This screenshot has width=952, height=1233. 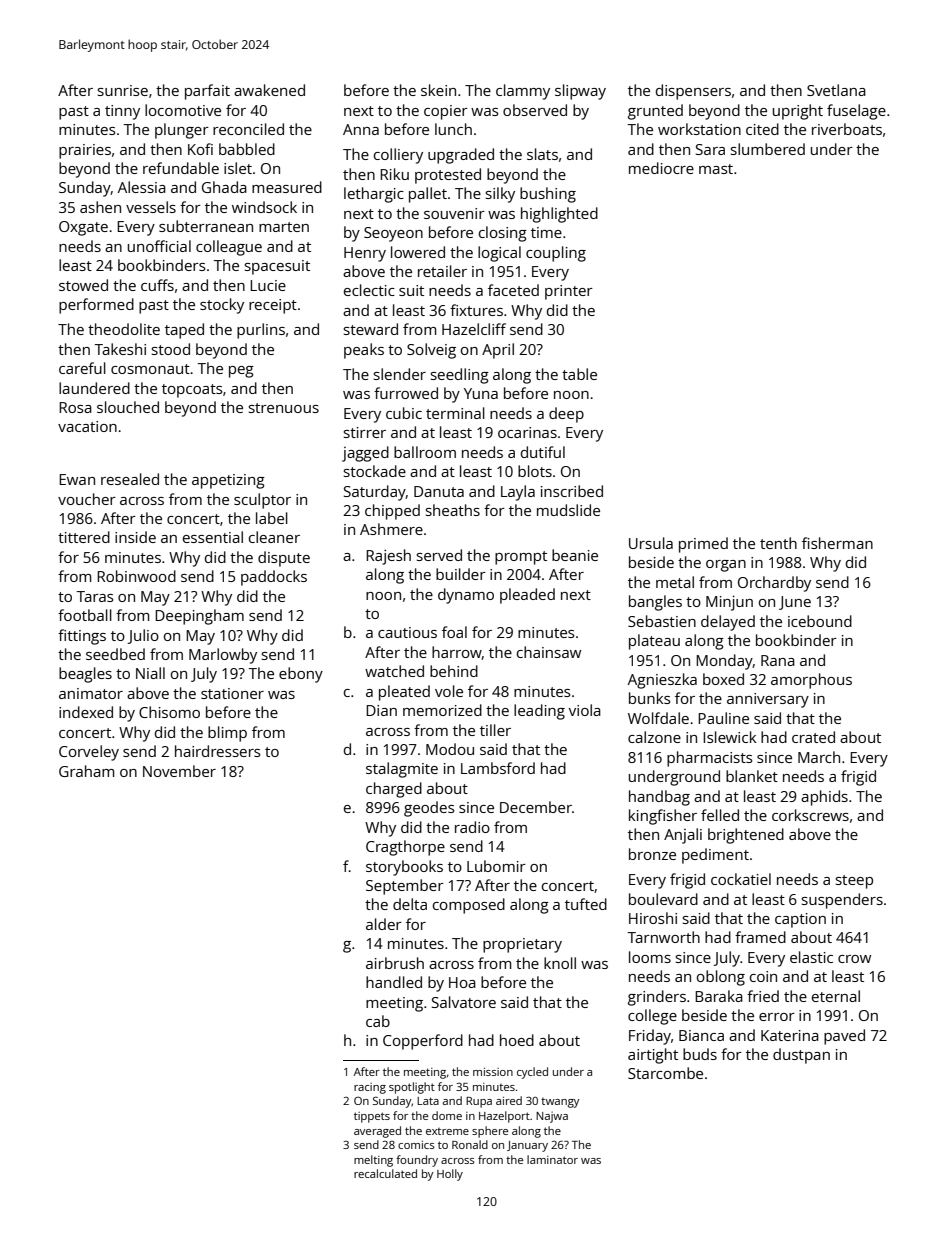 I want to click on table, so click(x=579, y=374).
